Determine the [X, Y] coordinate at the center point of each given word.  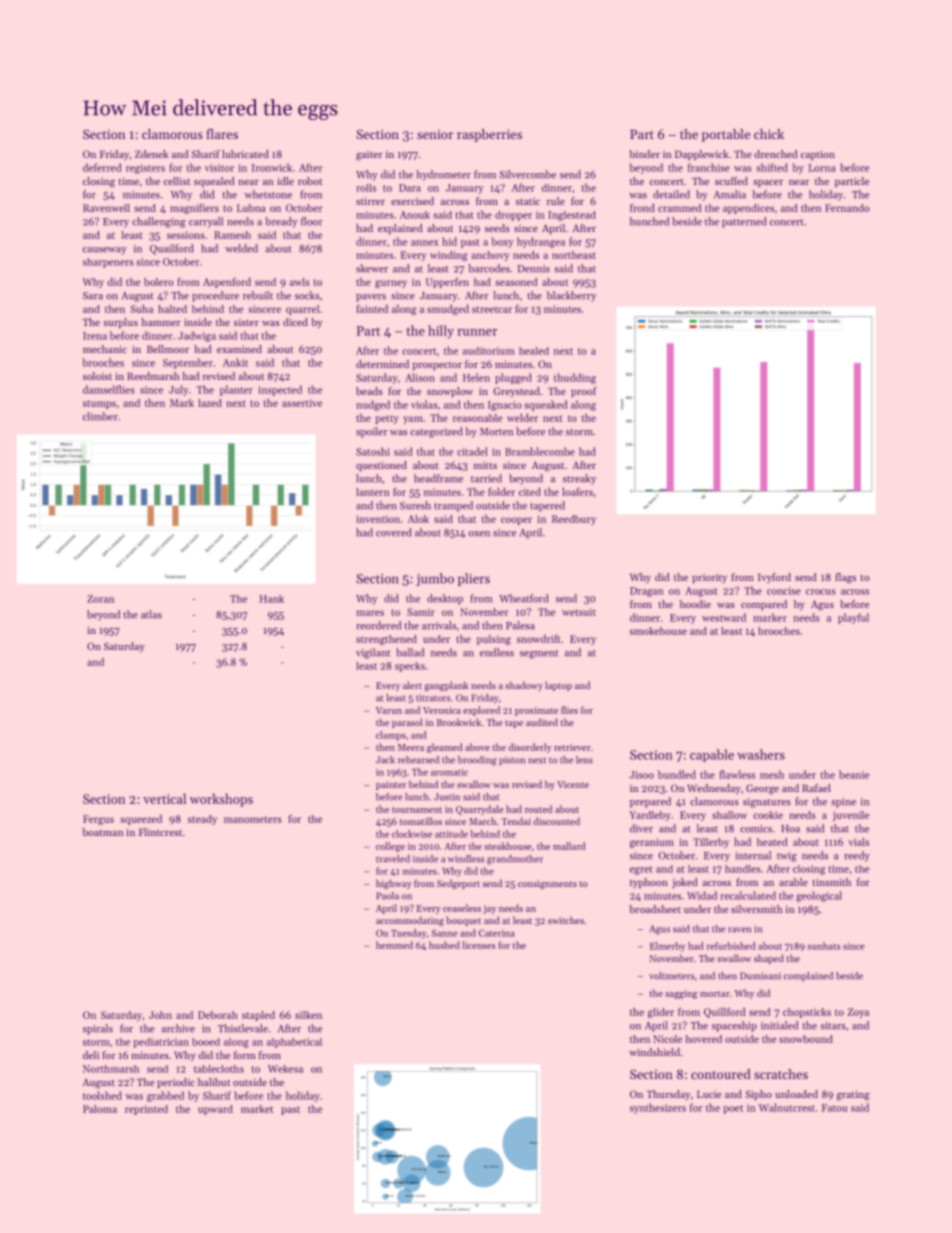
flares [222, 134]
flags [845, 578]
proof [584, 392]
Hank [272, 599]
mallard [569, 846]
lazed [210, 403]
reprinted [146, 1110]
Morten [496, 432]
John [160, 1015]
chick [769, 134]
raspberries [489, 135]
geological [819, 896]
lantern [372, 492]
